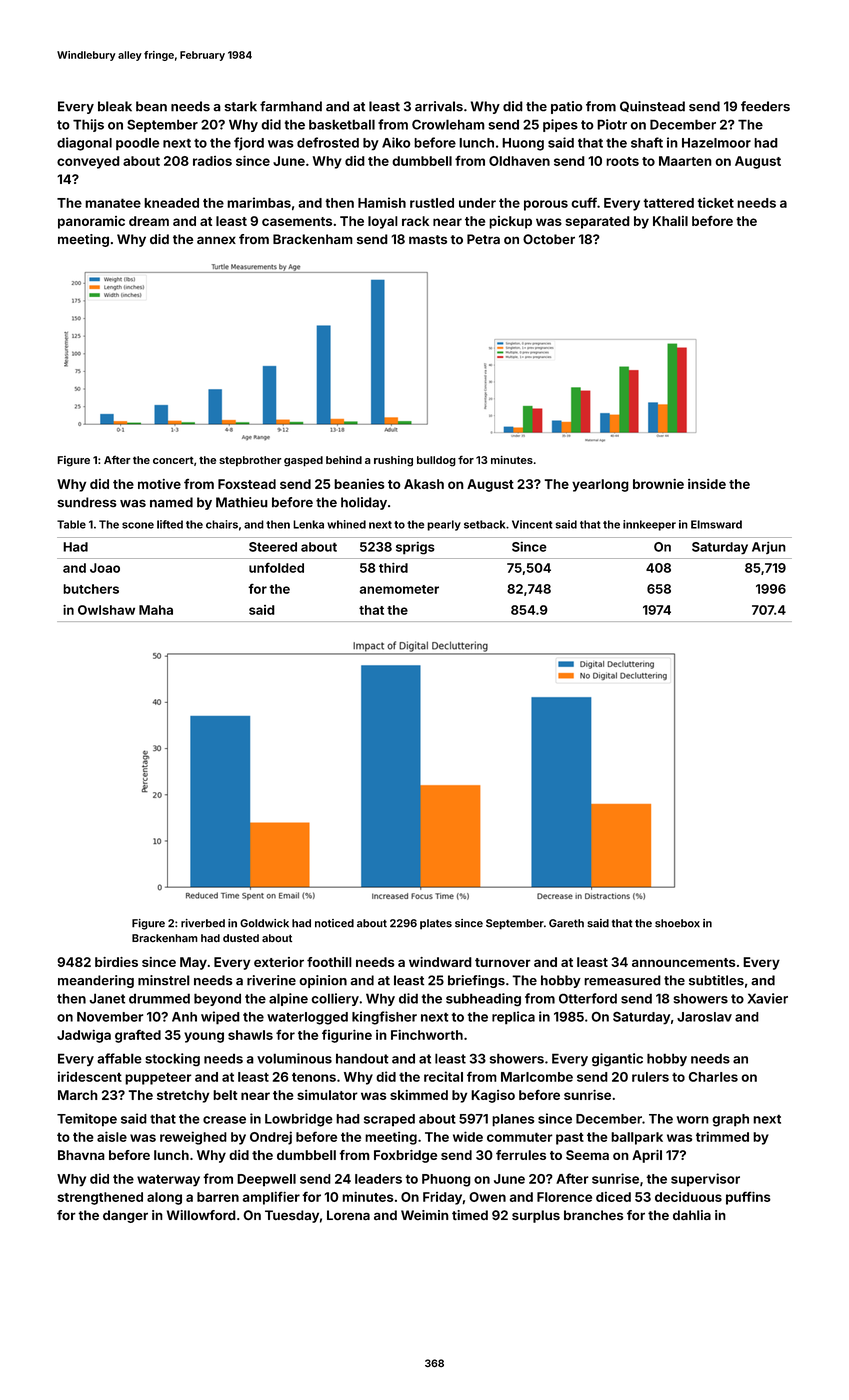 The image size is (849, 1400). Describe the element at coordinates (125, 1216) in the page. I see `danger` at that location.
